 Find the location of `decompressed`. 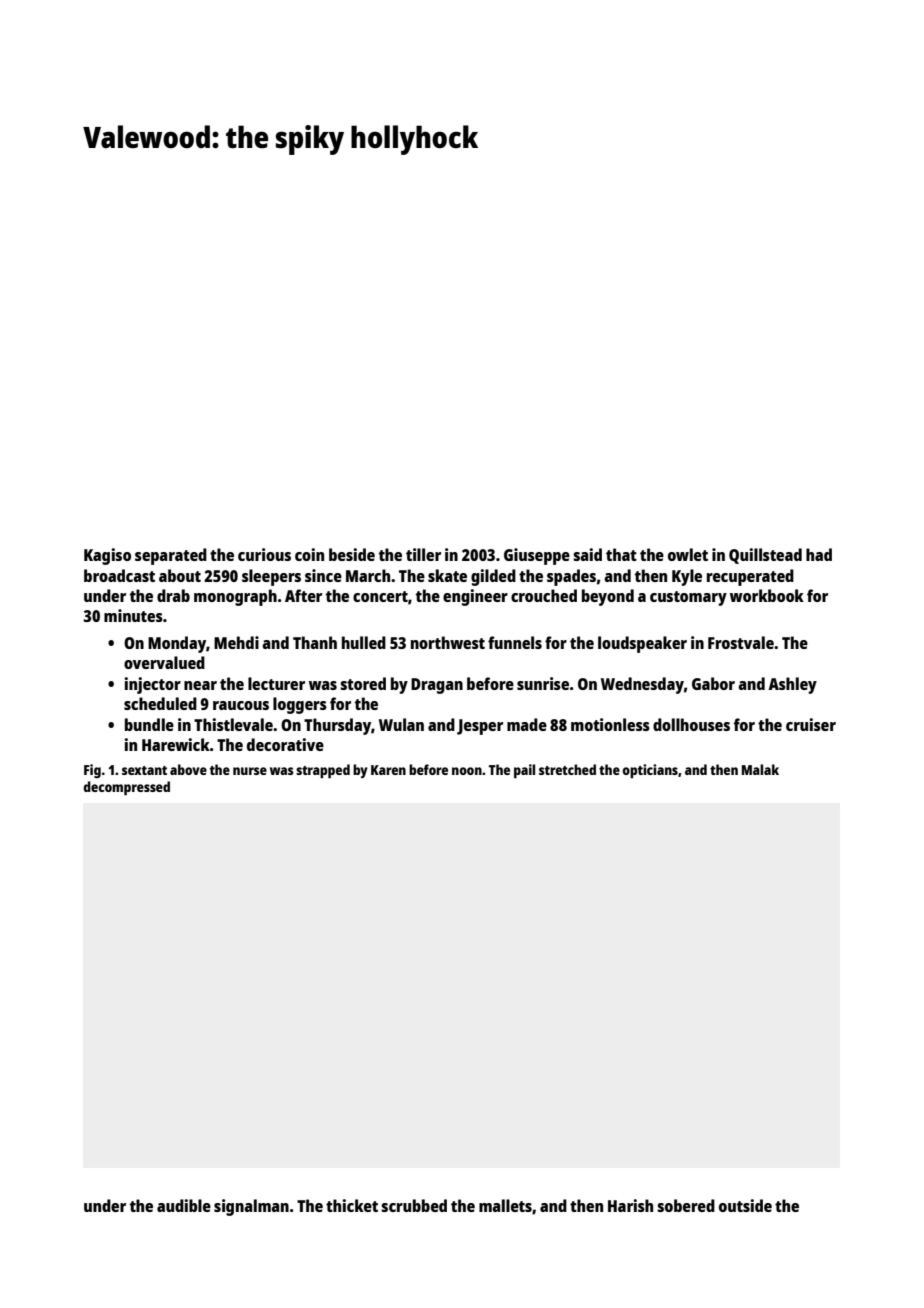

decompressed is located at coordinates (126, 788).
